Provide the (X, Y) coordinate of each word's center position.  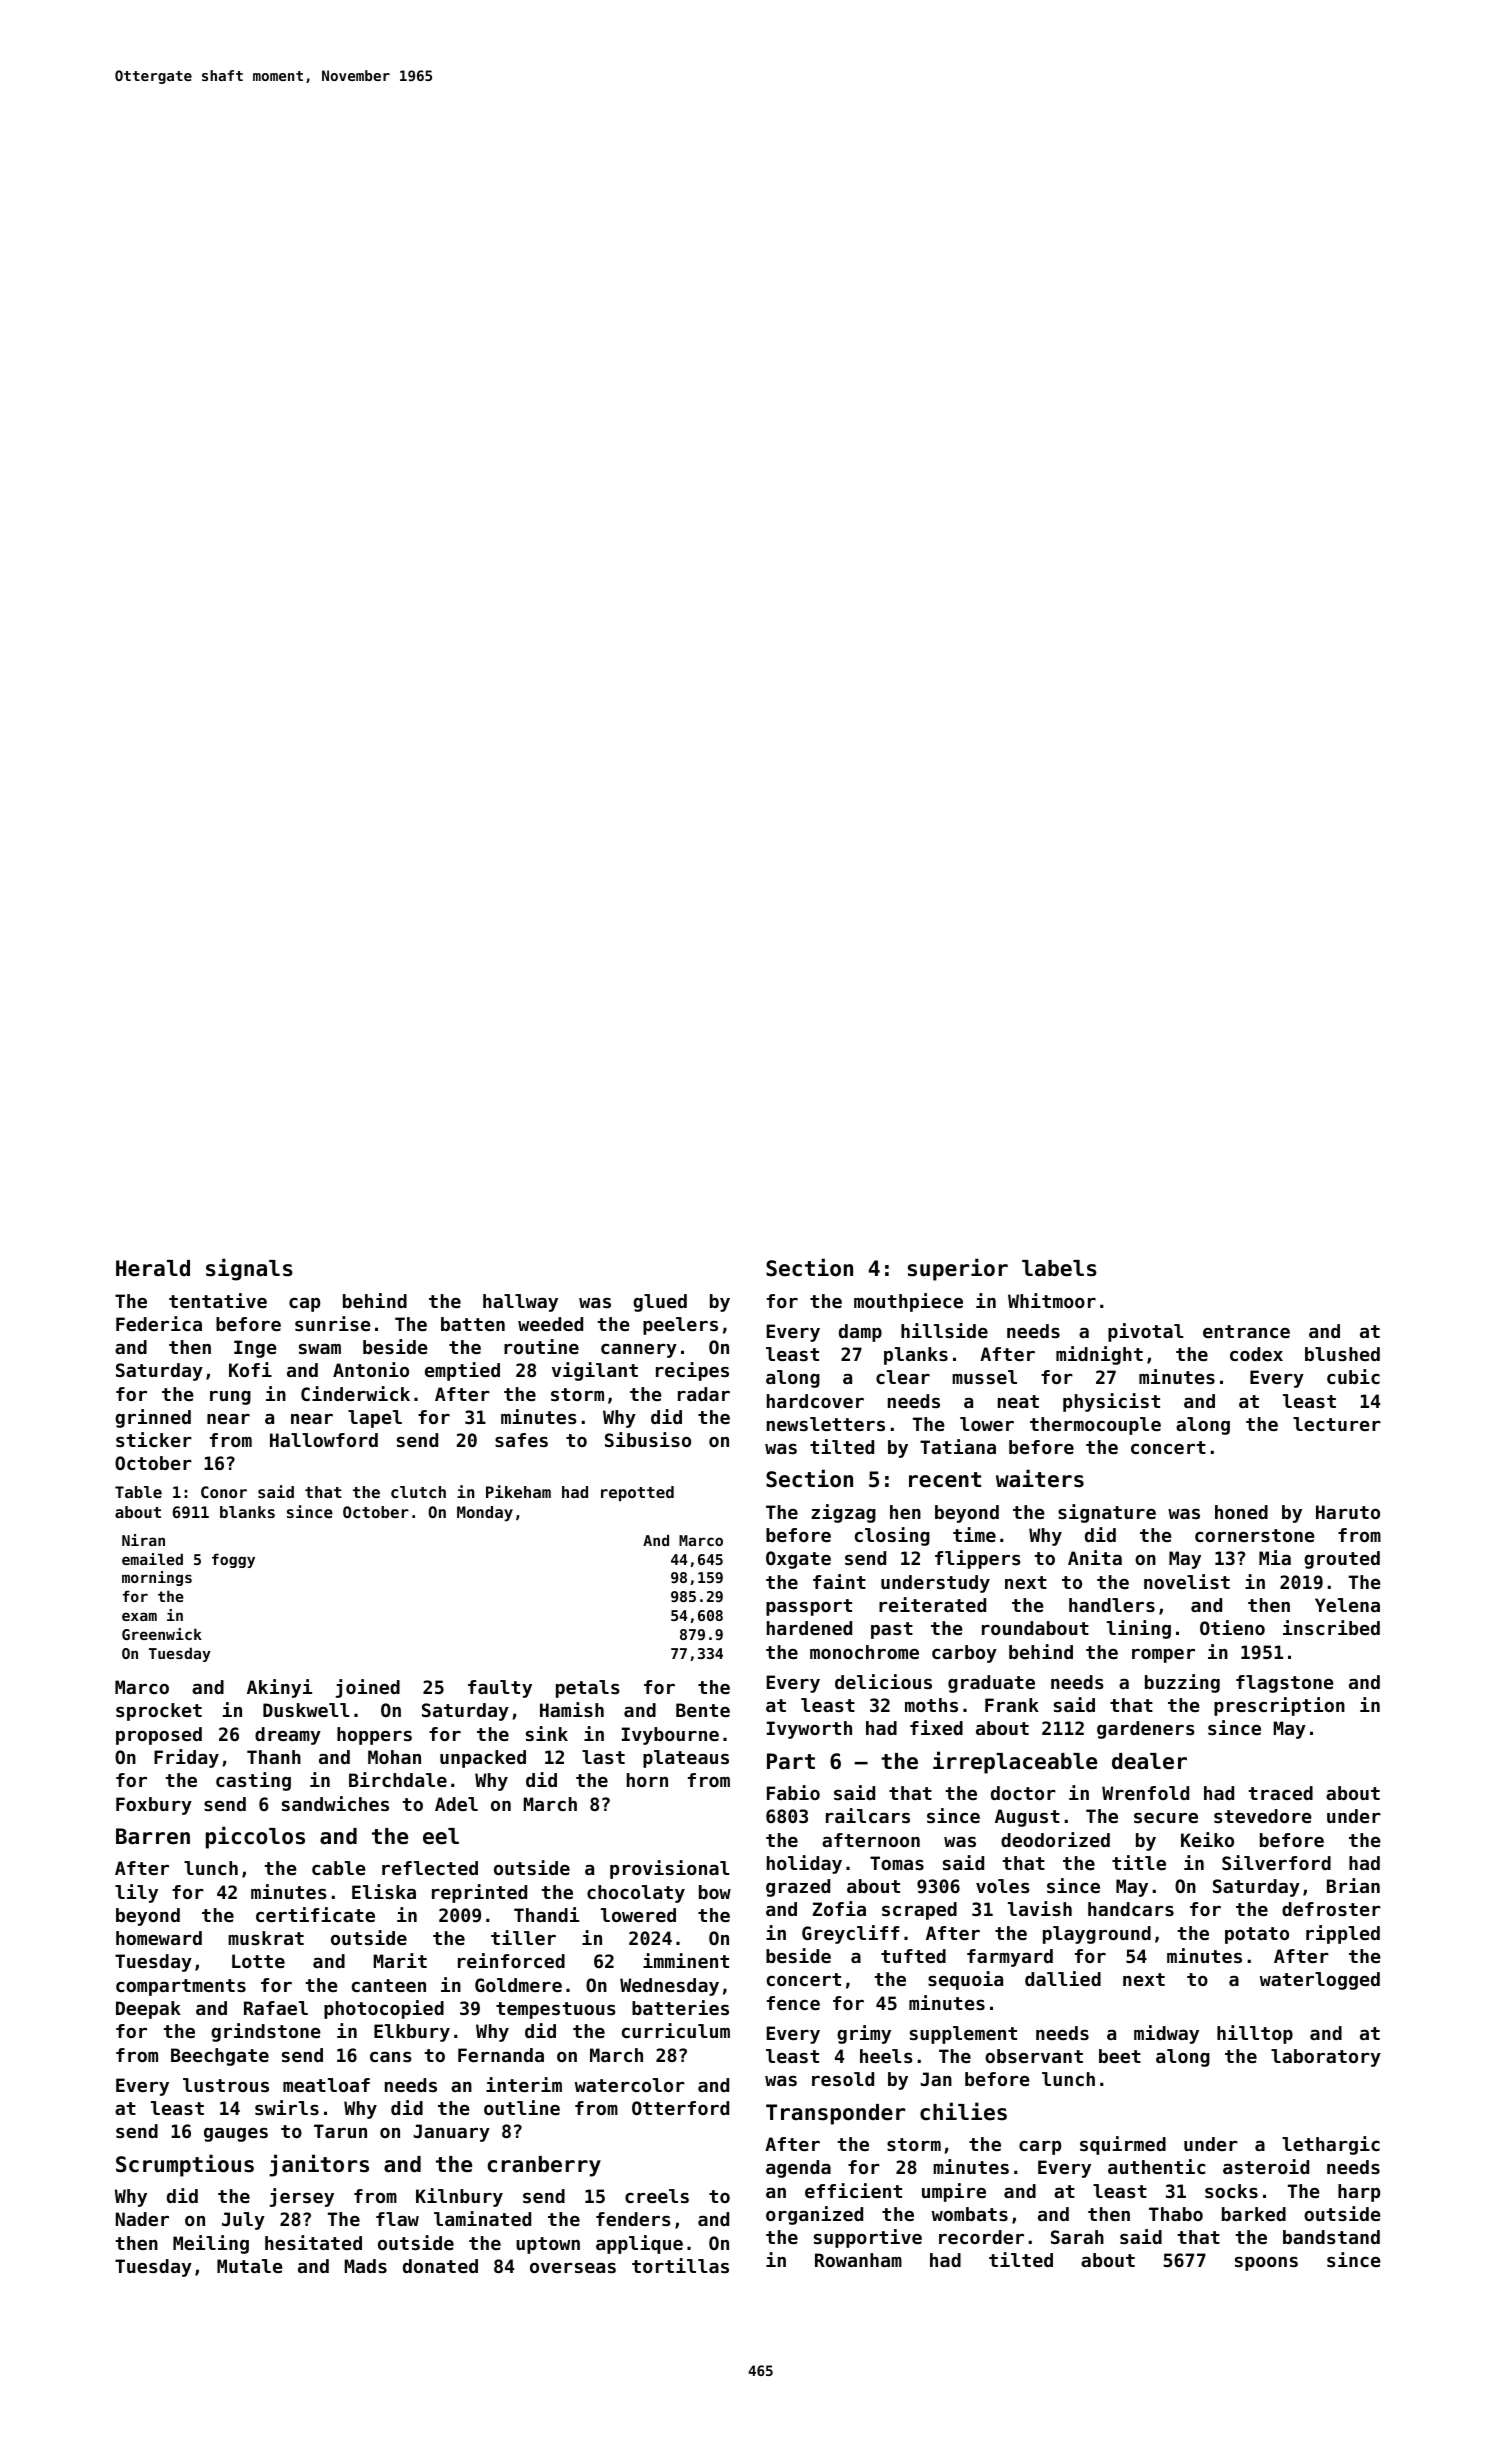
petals (588, 1689)
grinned (153, 1418)
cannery (639, 1351)
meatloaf (326, 2085)
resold (843, 2079)
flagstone (1285, 1684)
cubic (1353, 1376)
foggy (233, 1560)
